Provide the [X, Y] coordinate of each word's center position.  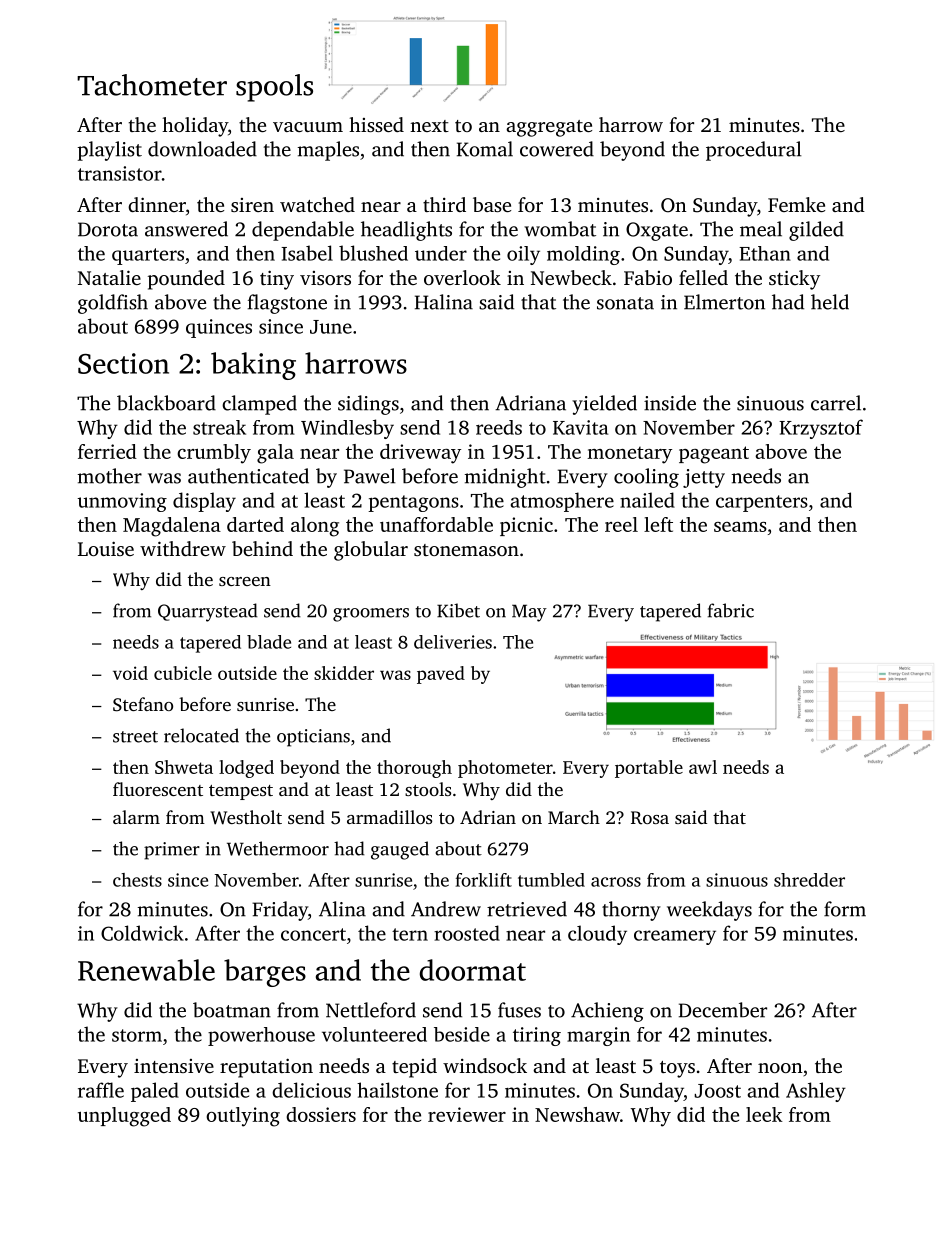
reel [621, 524]
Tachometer [152, 85]
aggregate [549, 128]
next [429, 126]
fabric [731, 610]
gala [275, 454]
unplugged [124, 1117]
